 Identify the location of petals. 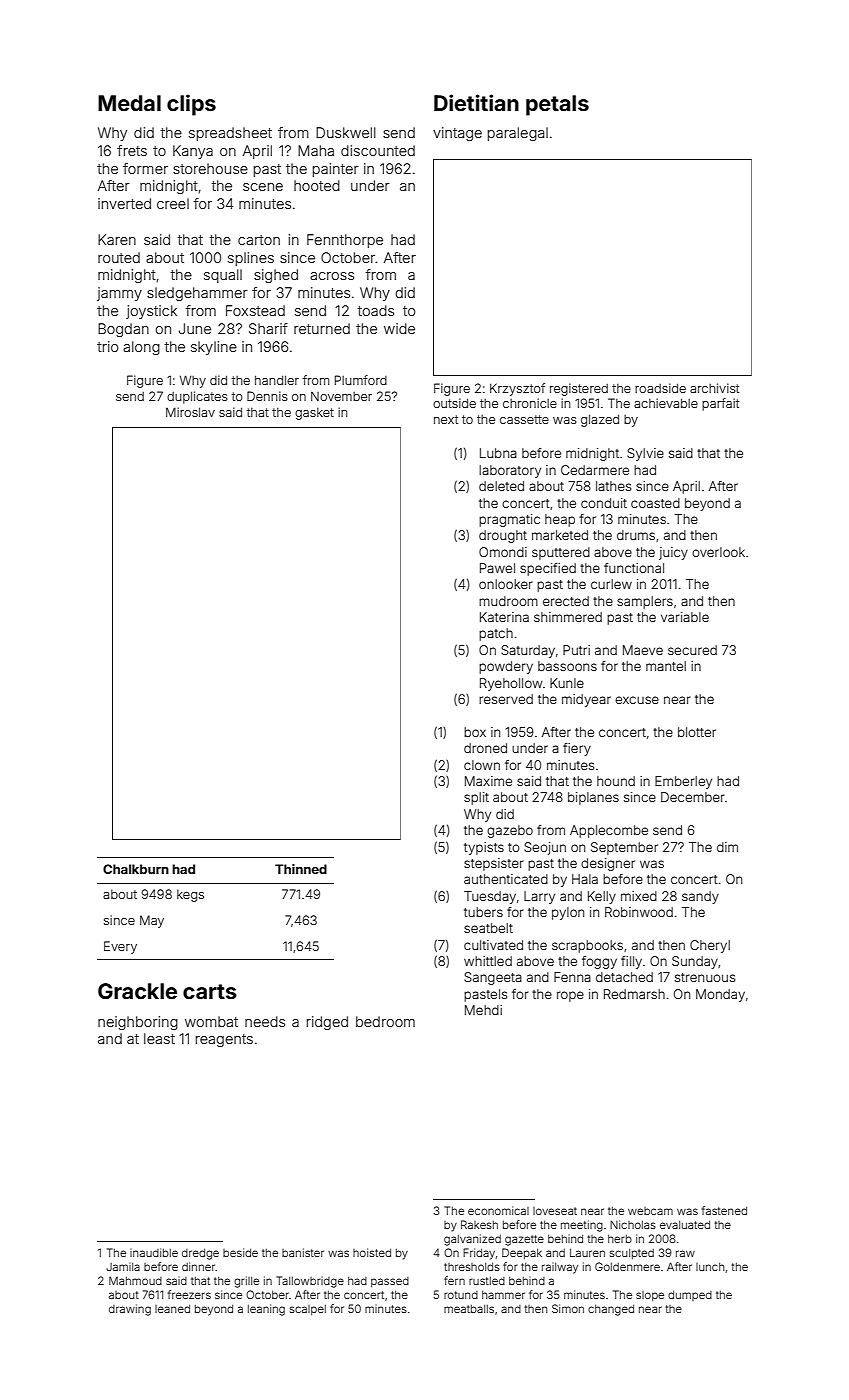
(557, 105).
